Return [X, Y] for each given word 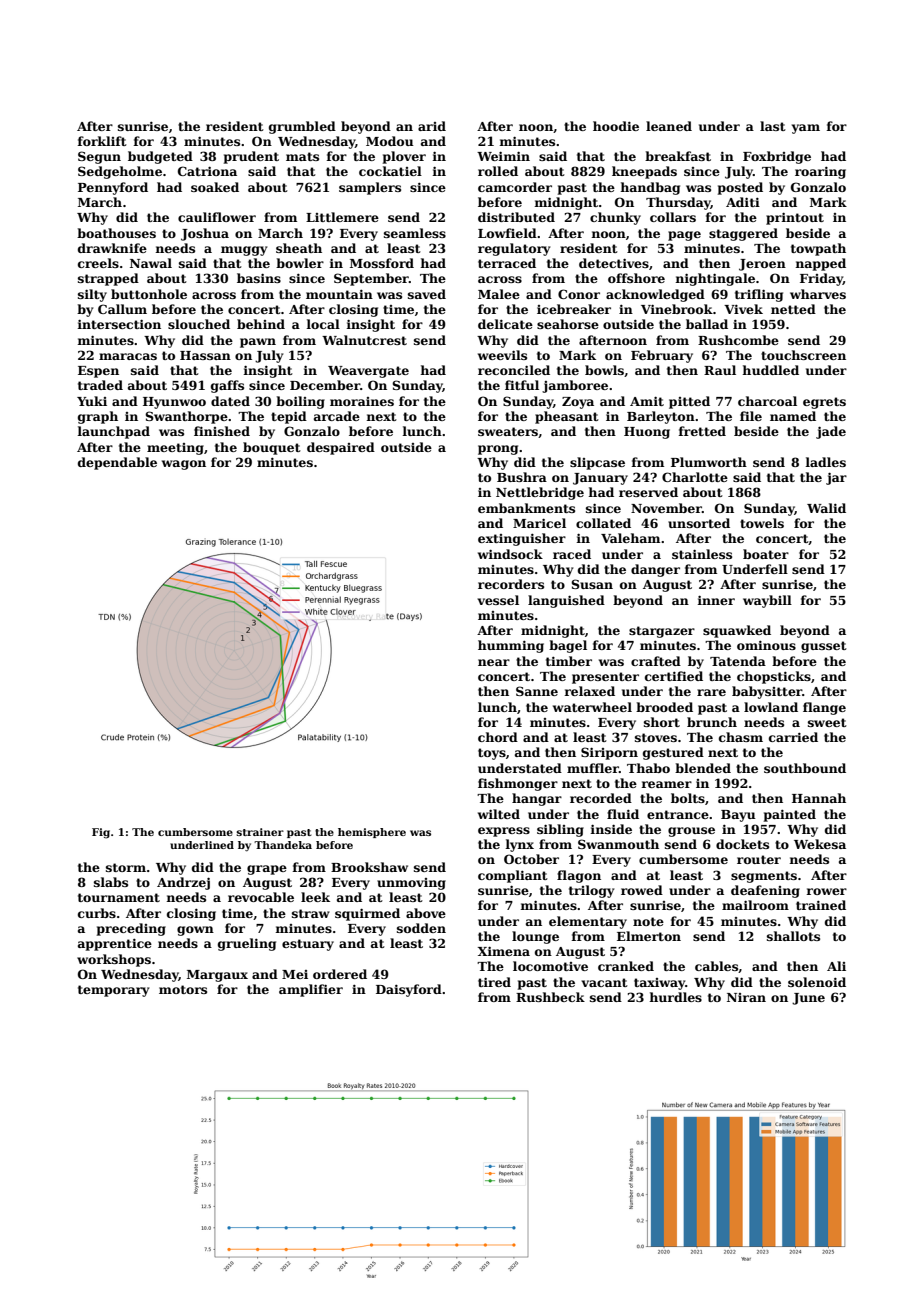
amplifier [311, 990]
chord [498, 737]
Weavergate [368, 372]
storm [126, 867]
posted [740, 188]
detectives [614, 263]
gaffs [227, 386]
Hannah [819, 798]
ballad [707, 324]
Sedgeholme [120, 172]
